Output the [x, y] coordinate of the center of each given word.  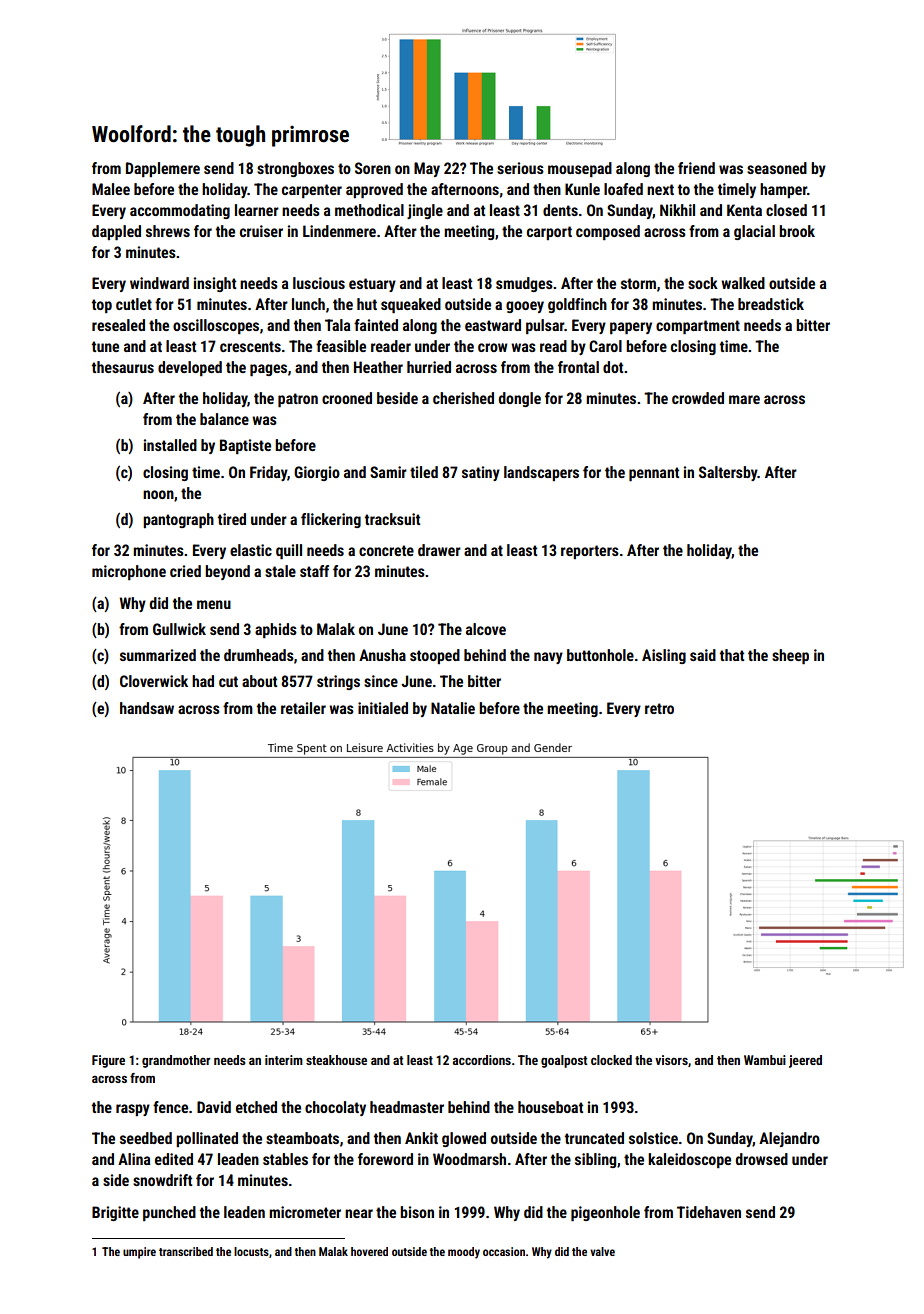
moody [464, 1253]
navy [548, 658]
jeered [805, 1061]
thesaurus [123, 367]
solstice [653, 1138]
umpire [139, 1253]
